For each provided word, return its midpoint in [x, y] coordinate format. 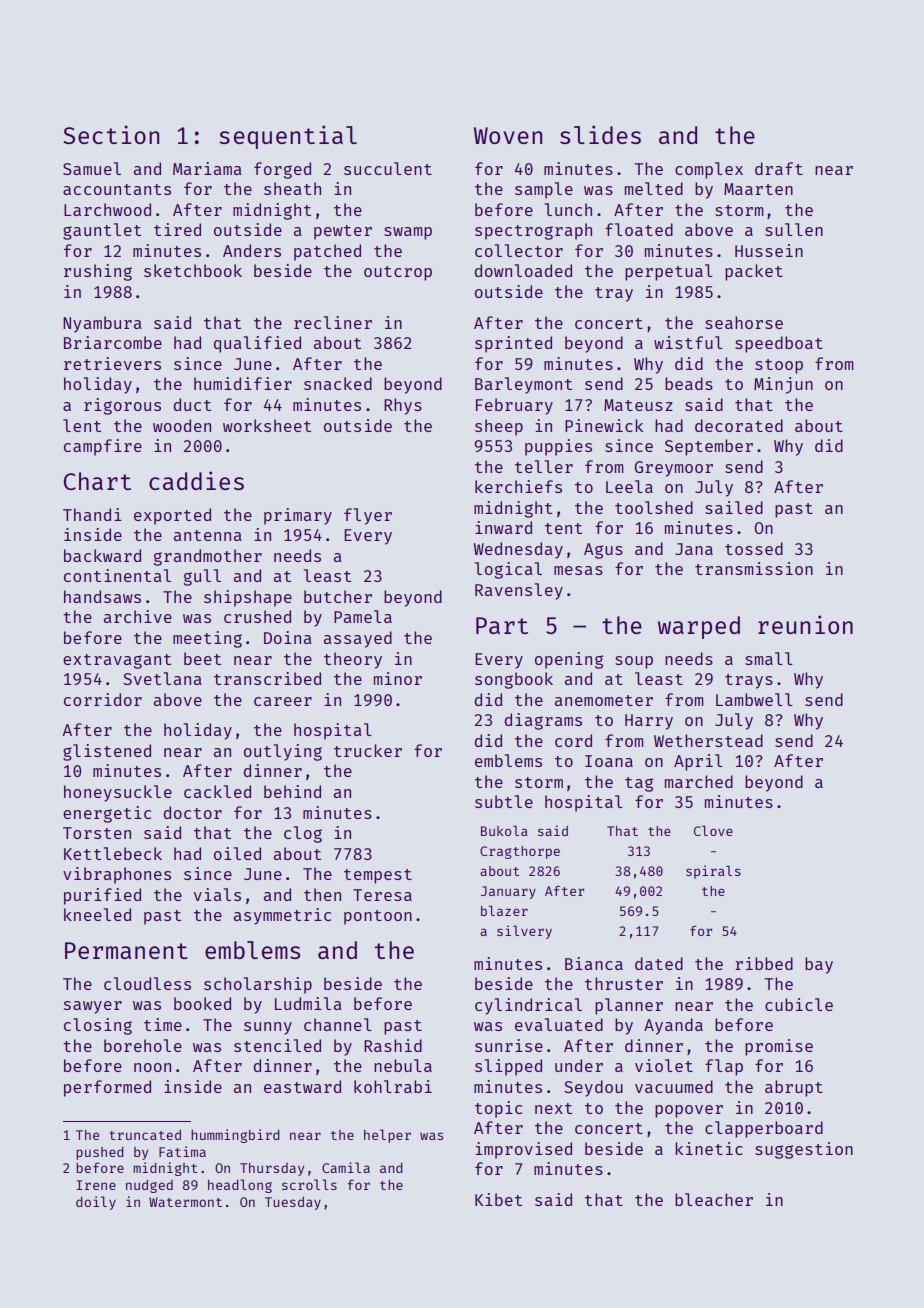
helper [387, 1136]
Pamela [363, 616]
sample [544, 190]
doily [96, 1203]
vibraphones [117, 875]
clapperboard [764, 1129]
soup [634, 662]
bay [819, 965]
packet [754, 272]
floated [639, 229]
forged [282, 170]
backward [102, 555]
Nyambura [102, 324]
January [508, 892]
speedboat [779, 344]
